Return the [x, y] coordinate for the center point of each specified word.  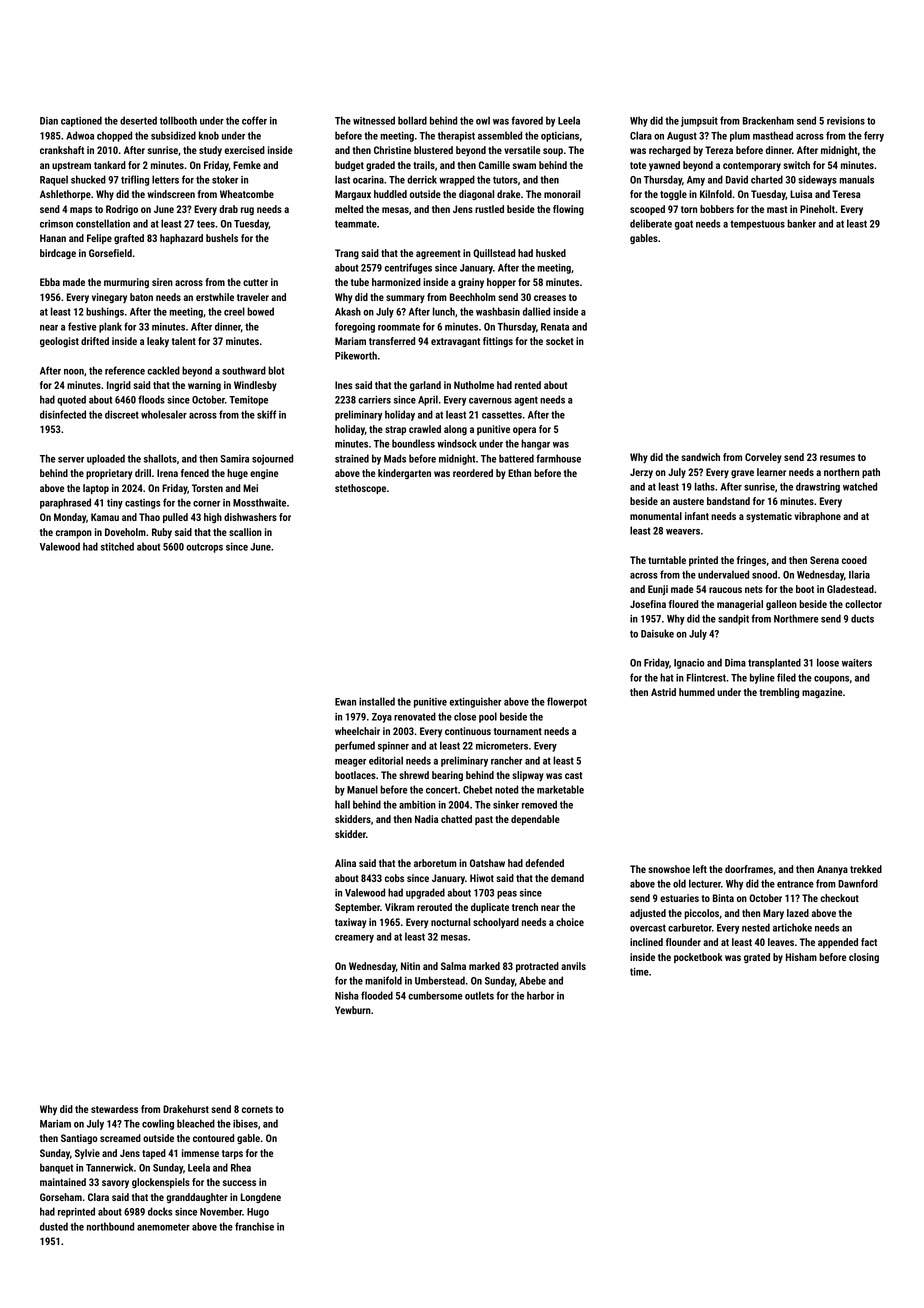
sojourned [272, 459]
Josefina [648, 604]
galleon [781, 605]
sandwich [700, 457]
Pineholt [817, 209]
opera [524, 431]
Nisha [346, 995]
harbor [540, 995]
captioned [81, 121]
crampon [74, 534]
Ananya [832, 870]
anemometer [163, 1227]
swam [524, 166]
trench [525, 907]
